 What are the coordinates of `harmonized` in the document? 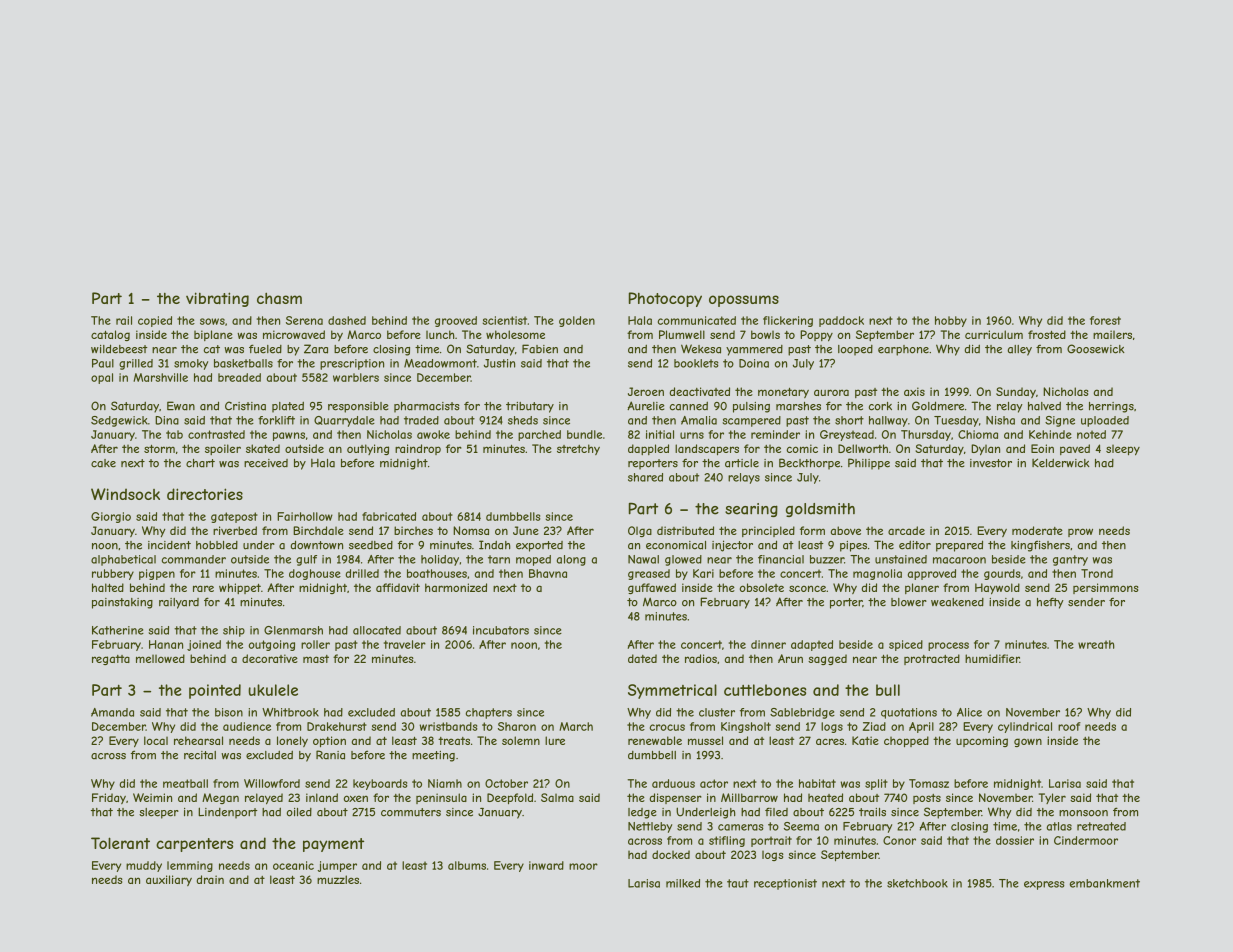 It's located at (456, 587).
